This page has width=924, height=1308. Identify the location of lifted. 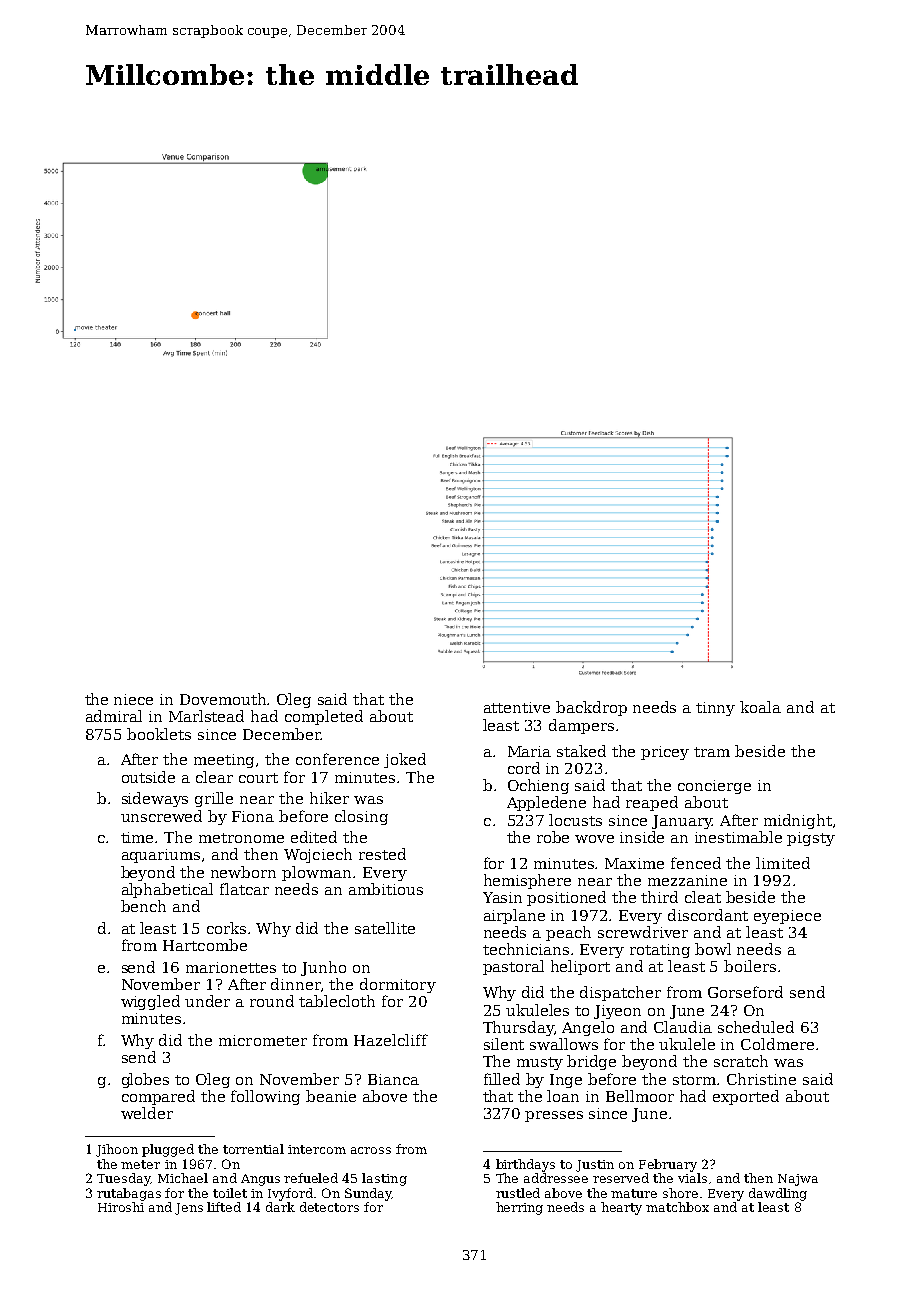
(224, 1207).
